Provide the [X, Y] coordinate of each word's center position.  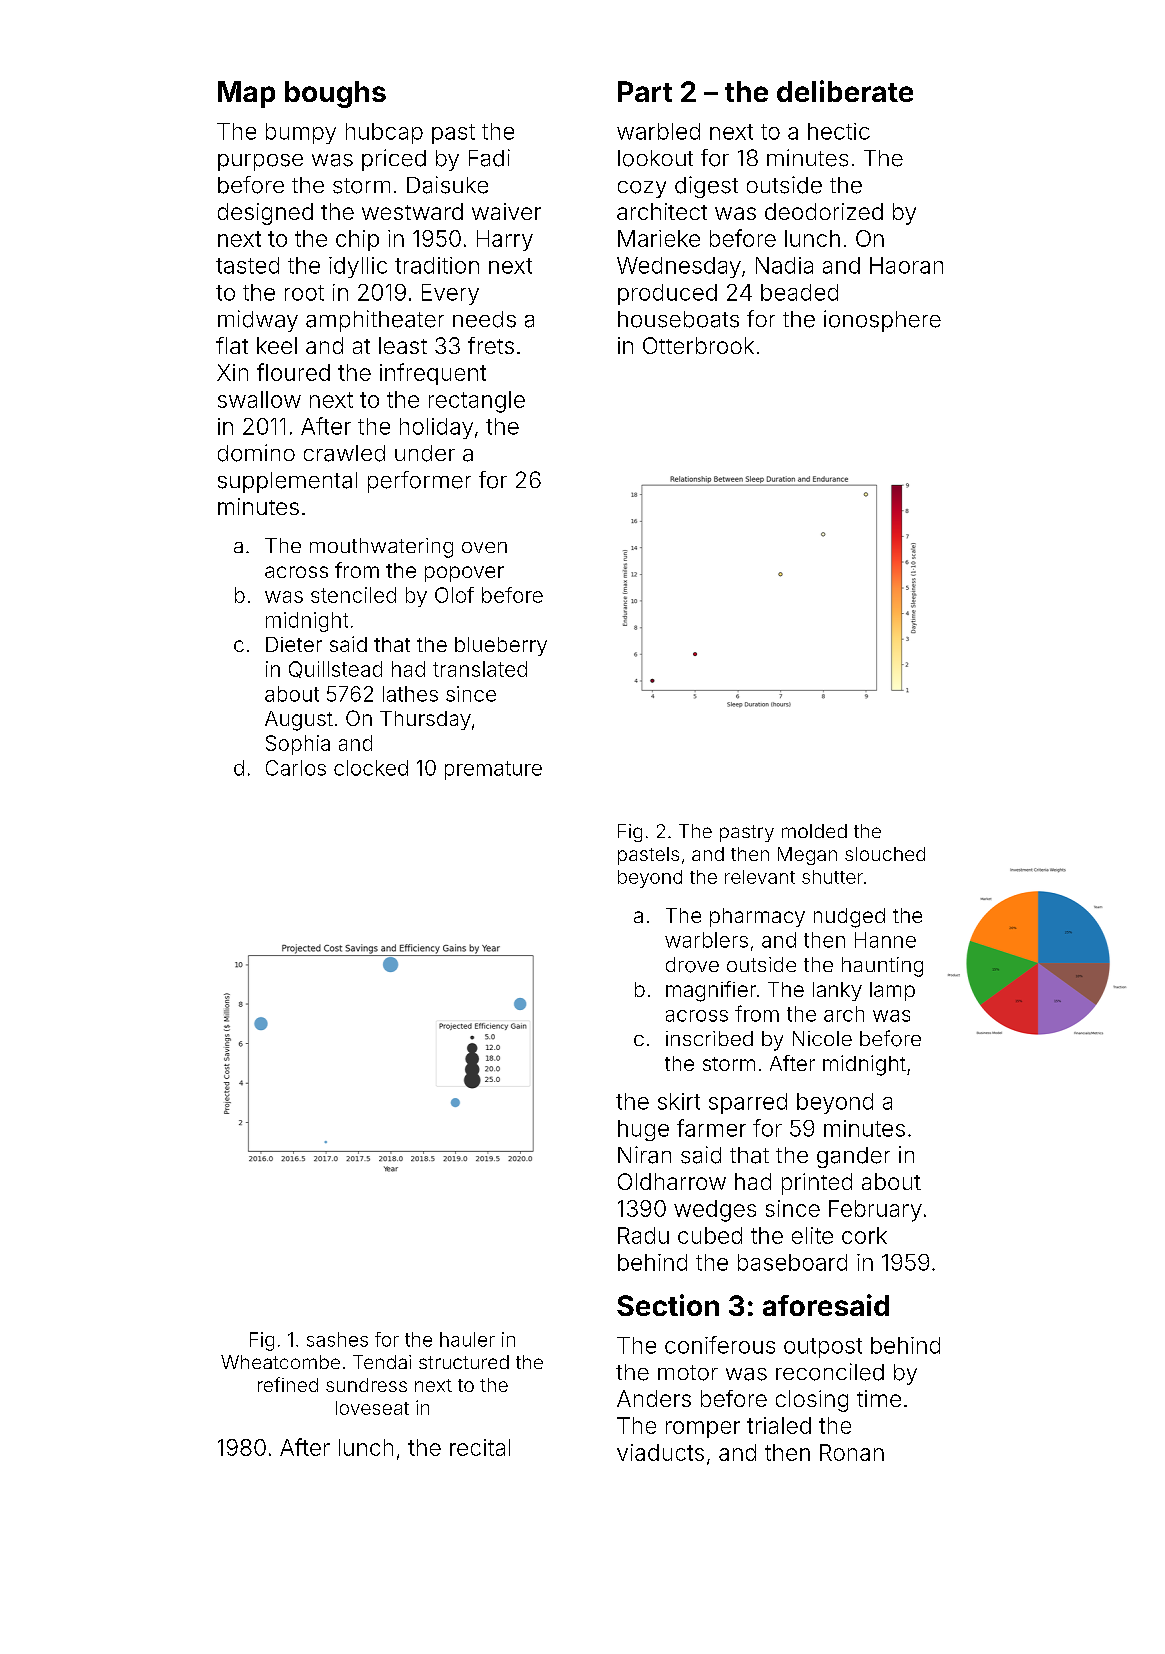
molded [814, 831]
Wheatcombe [280, 1362]
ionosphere [882, 321]
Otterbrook [698, 345]
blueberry [501, 646]
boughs [335, 94]
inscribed [709, 1038]
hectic [839, 131]
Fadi [489, 158]
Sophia [298, 745]
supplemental [287, 482]
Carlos [296, 768]
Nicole [822, 1038]
